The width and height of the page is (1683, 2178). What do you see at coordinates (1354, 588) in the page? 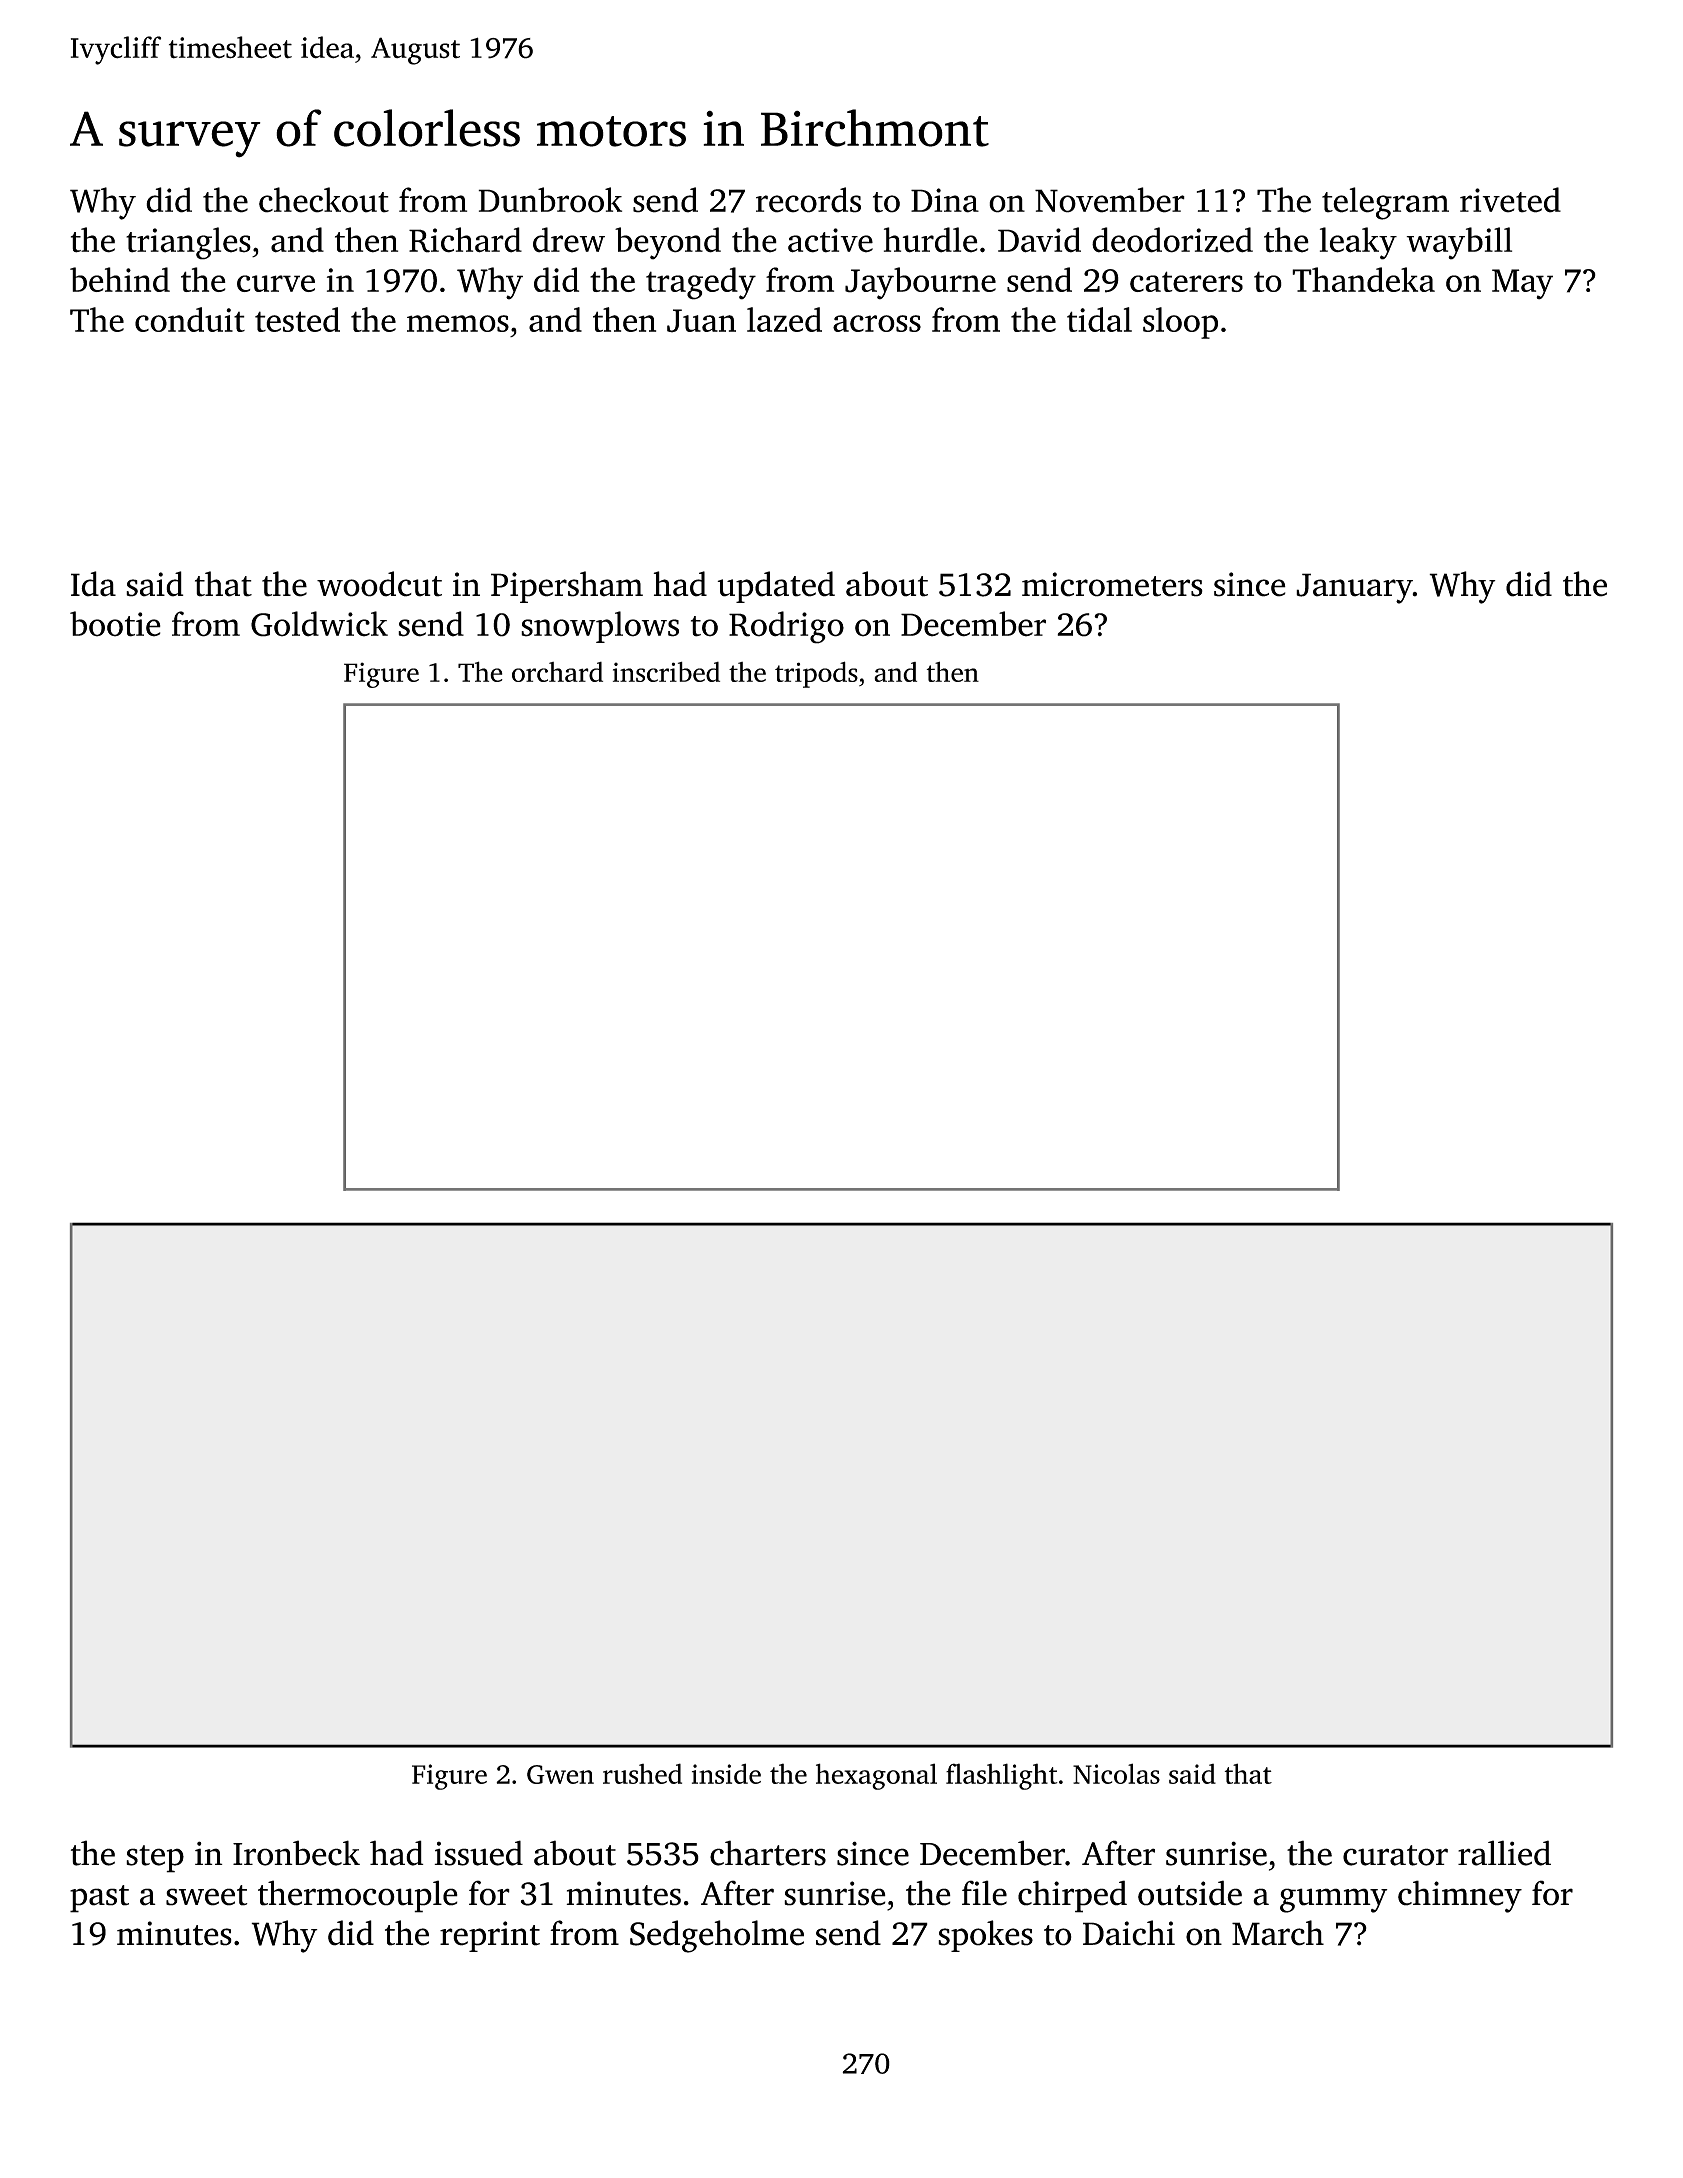
I see `January` at bounding box center [1354, 588].
